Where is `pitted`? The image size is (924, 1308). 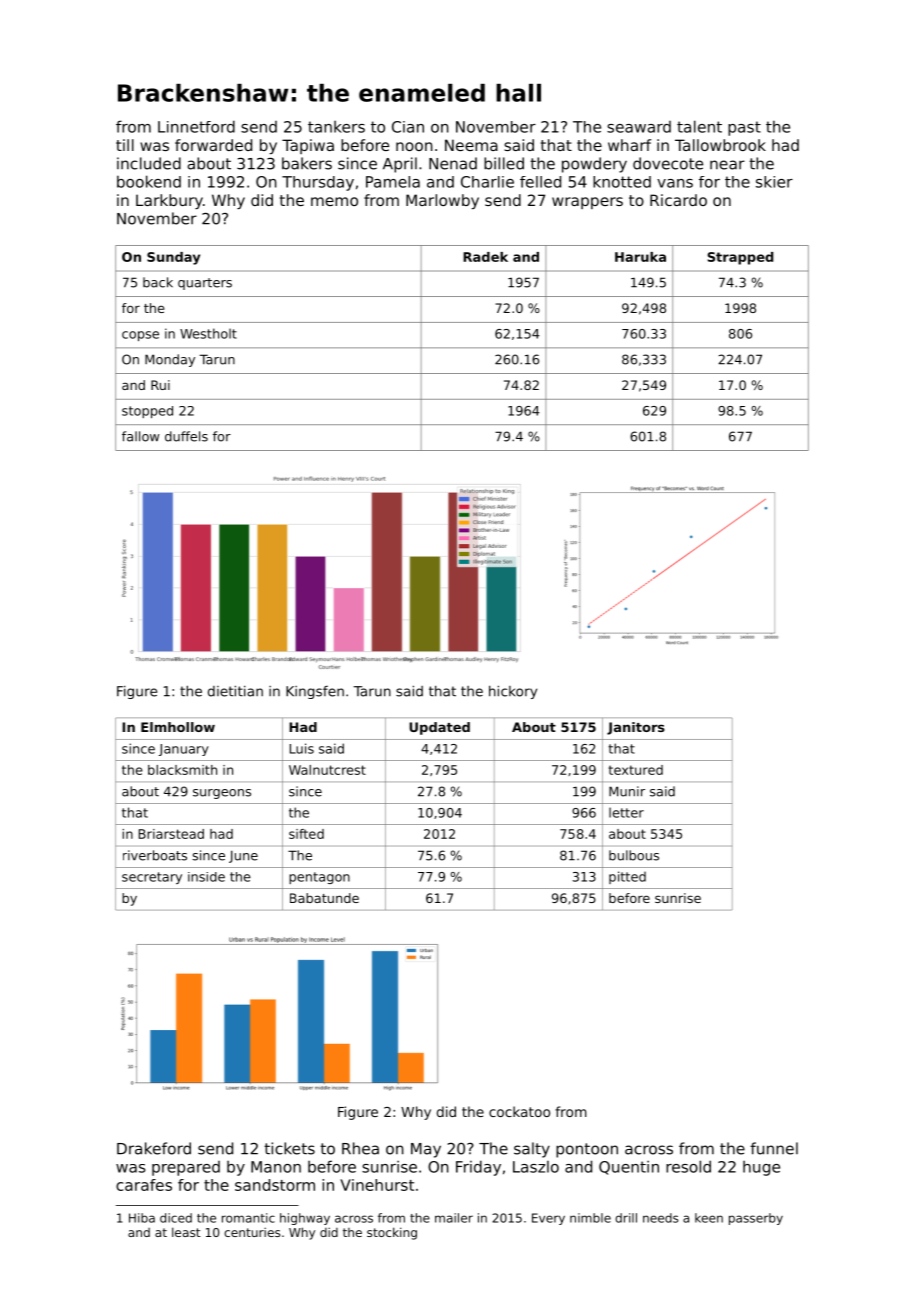
pitted is located at coordinates (627, 877).
